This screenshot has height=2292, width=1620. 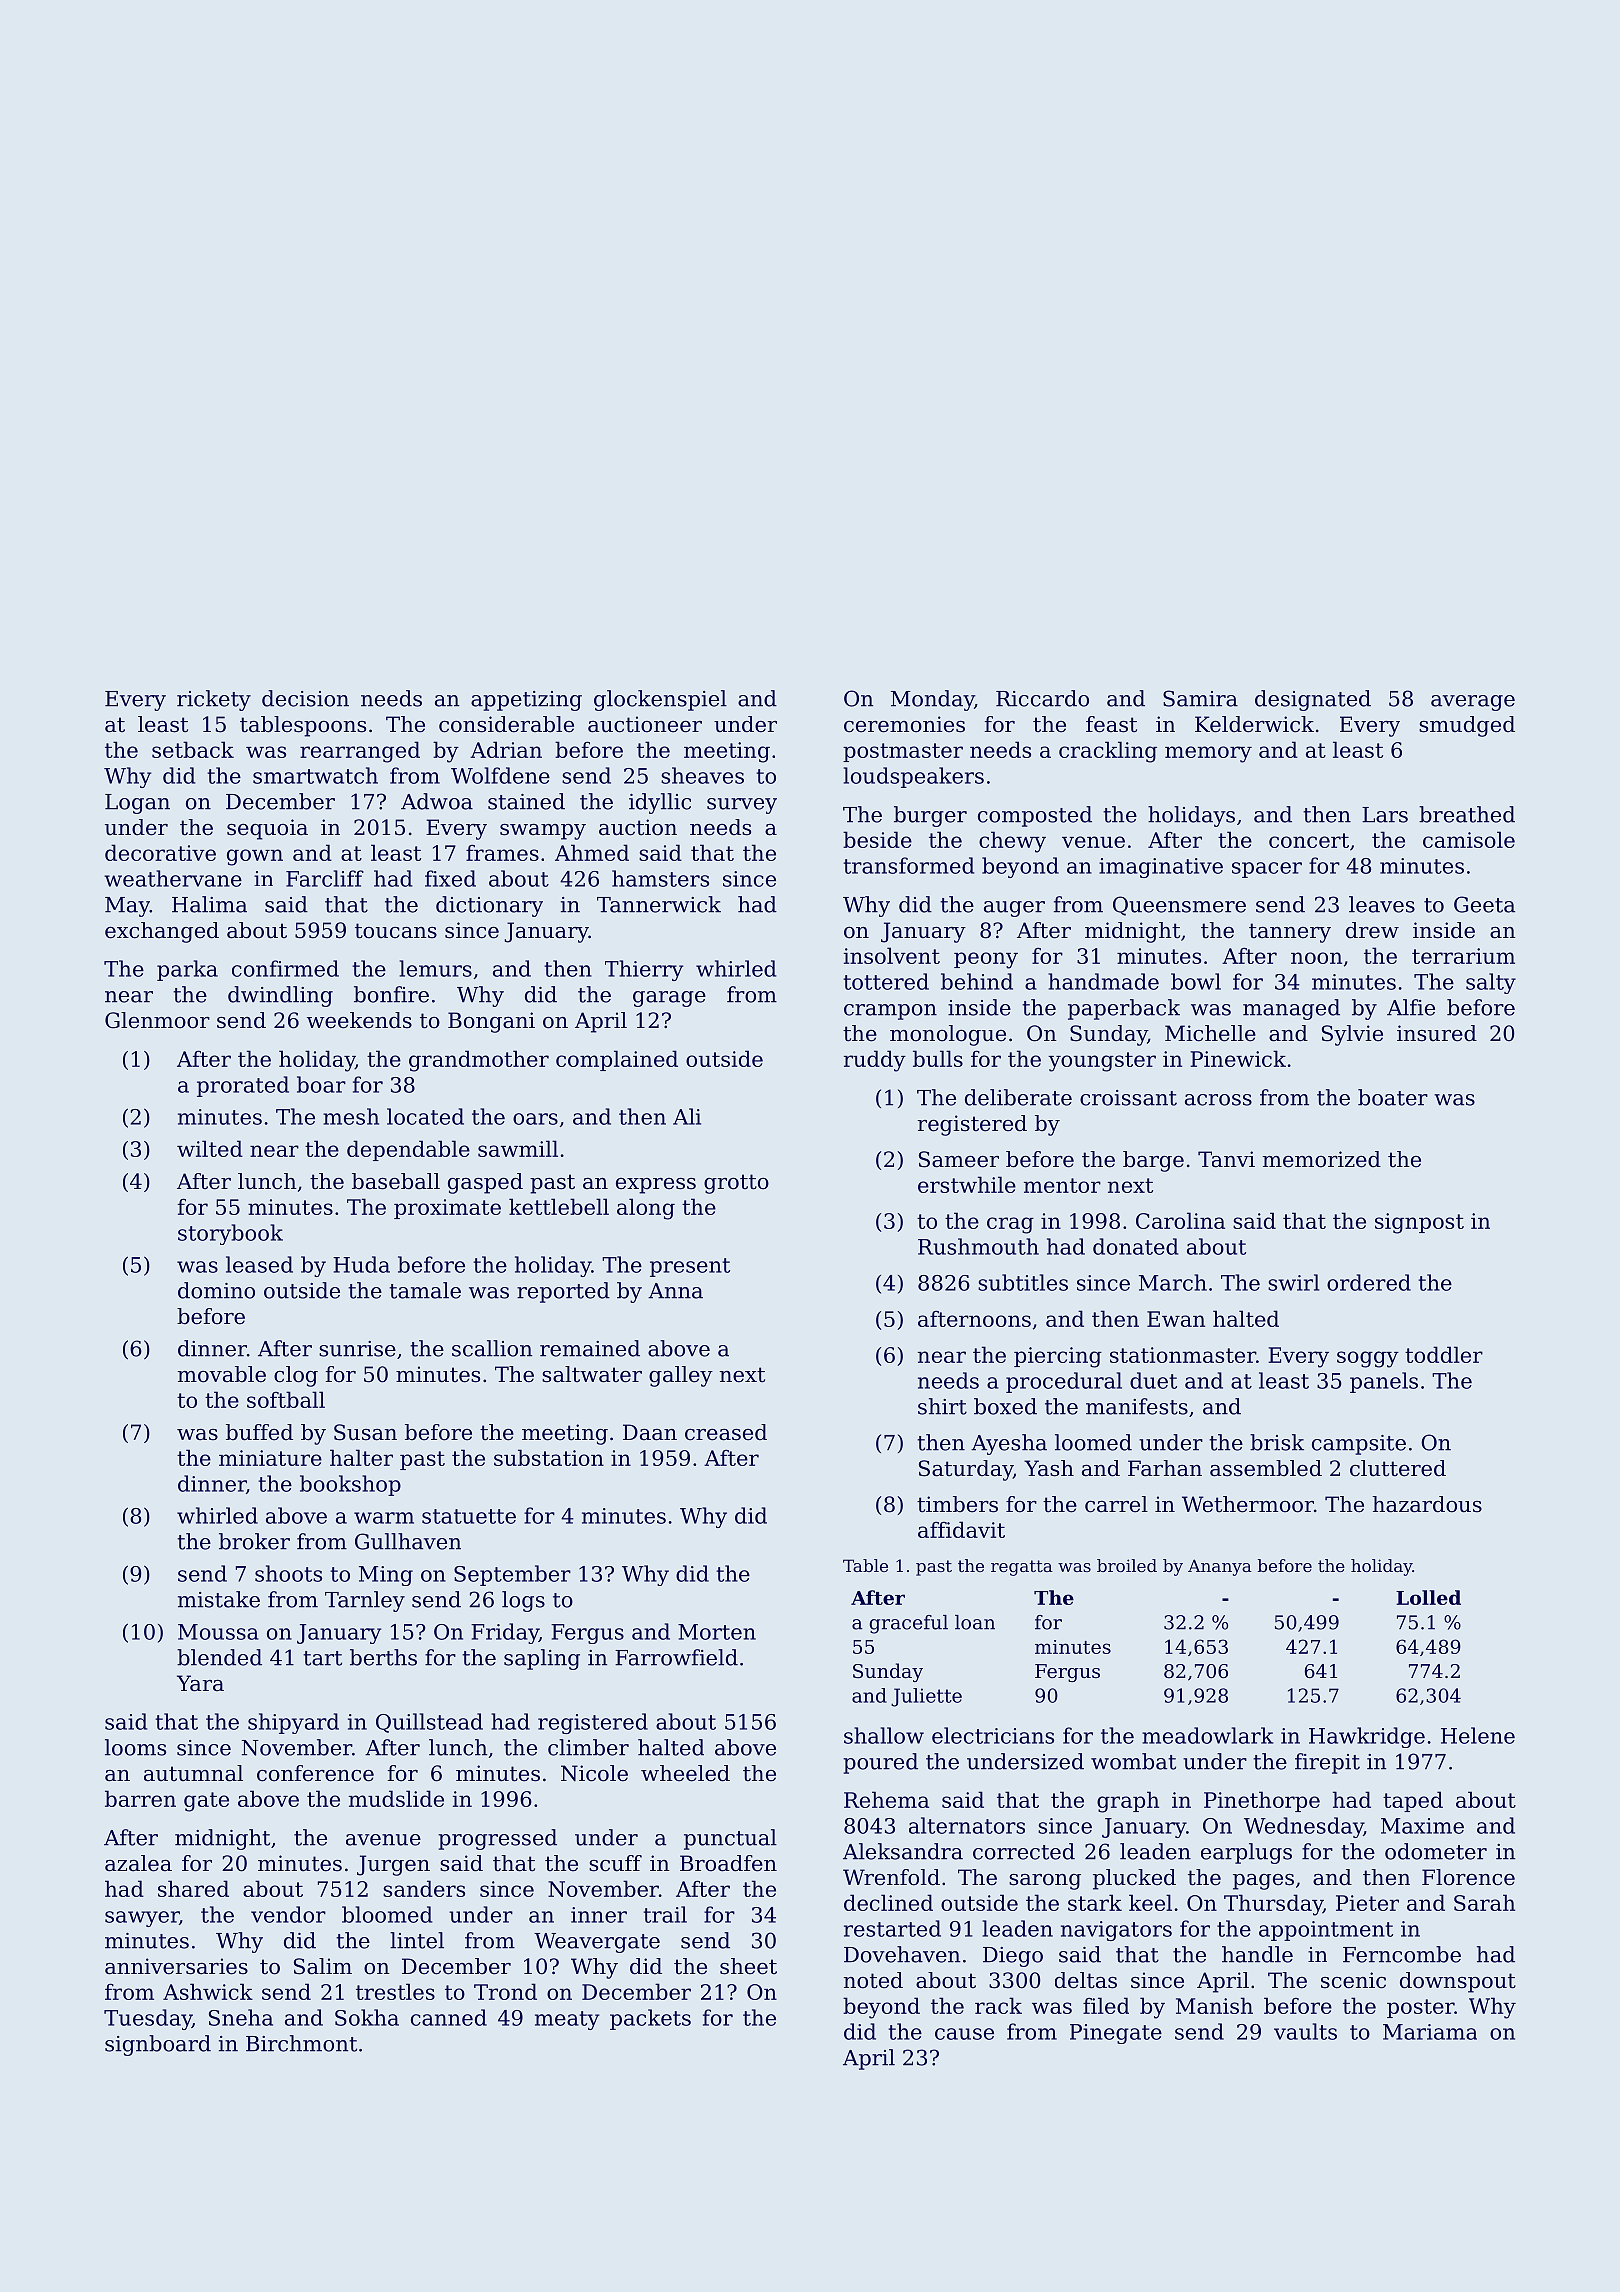 What do you see at coordinates (218, 1632) in the screenshot?
I see `Moussa` at bounding box center [218, 1632].
